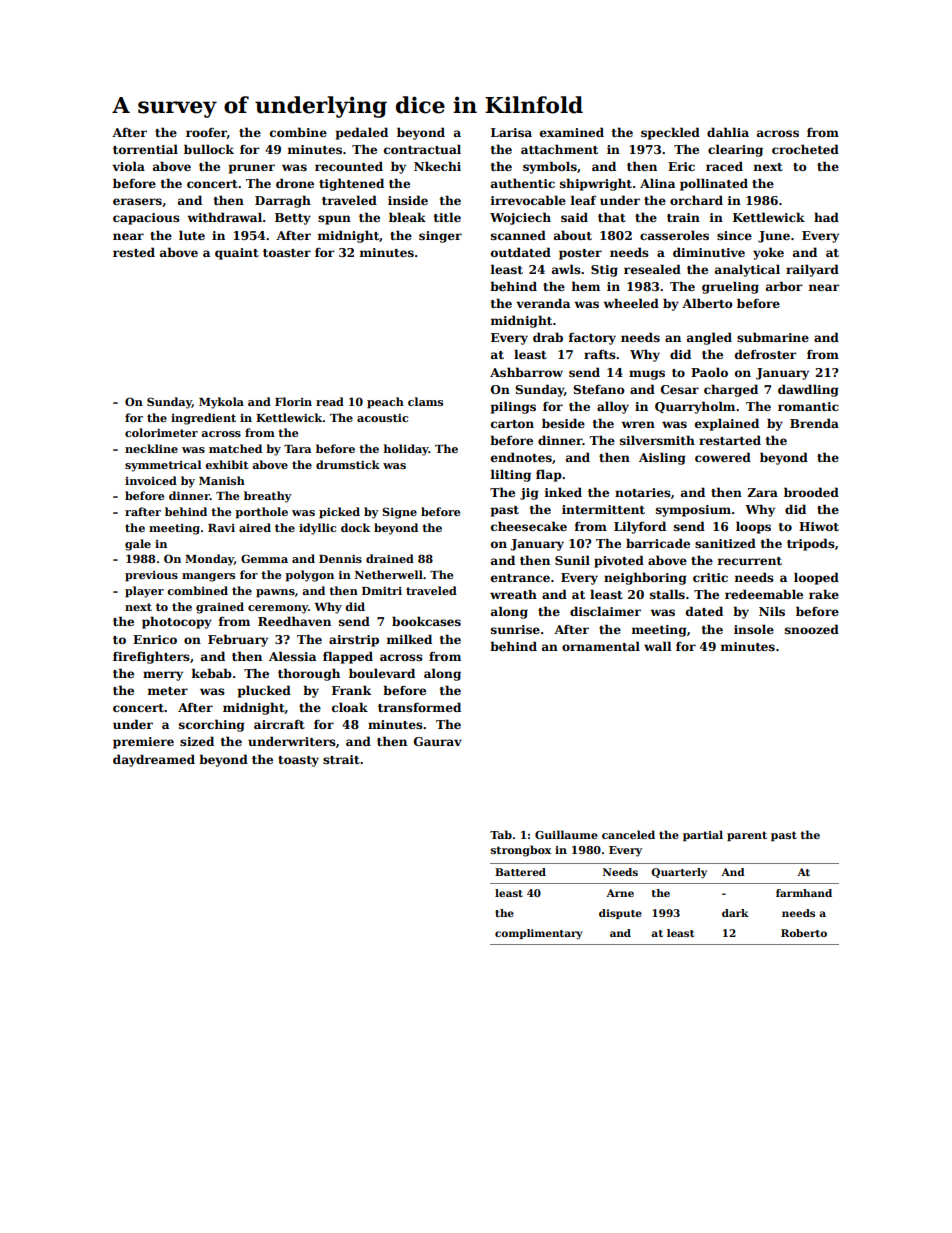  What do you see at coordinates (572, 560) in the image?
I see `Sunil` at bounding box center [572, 560].
